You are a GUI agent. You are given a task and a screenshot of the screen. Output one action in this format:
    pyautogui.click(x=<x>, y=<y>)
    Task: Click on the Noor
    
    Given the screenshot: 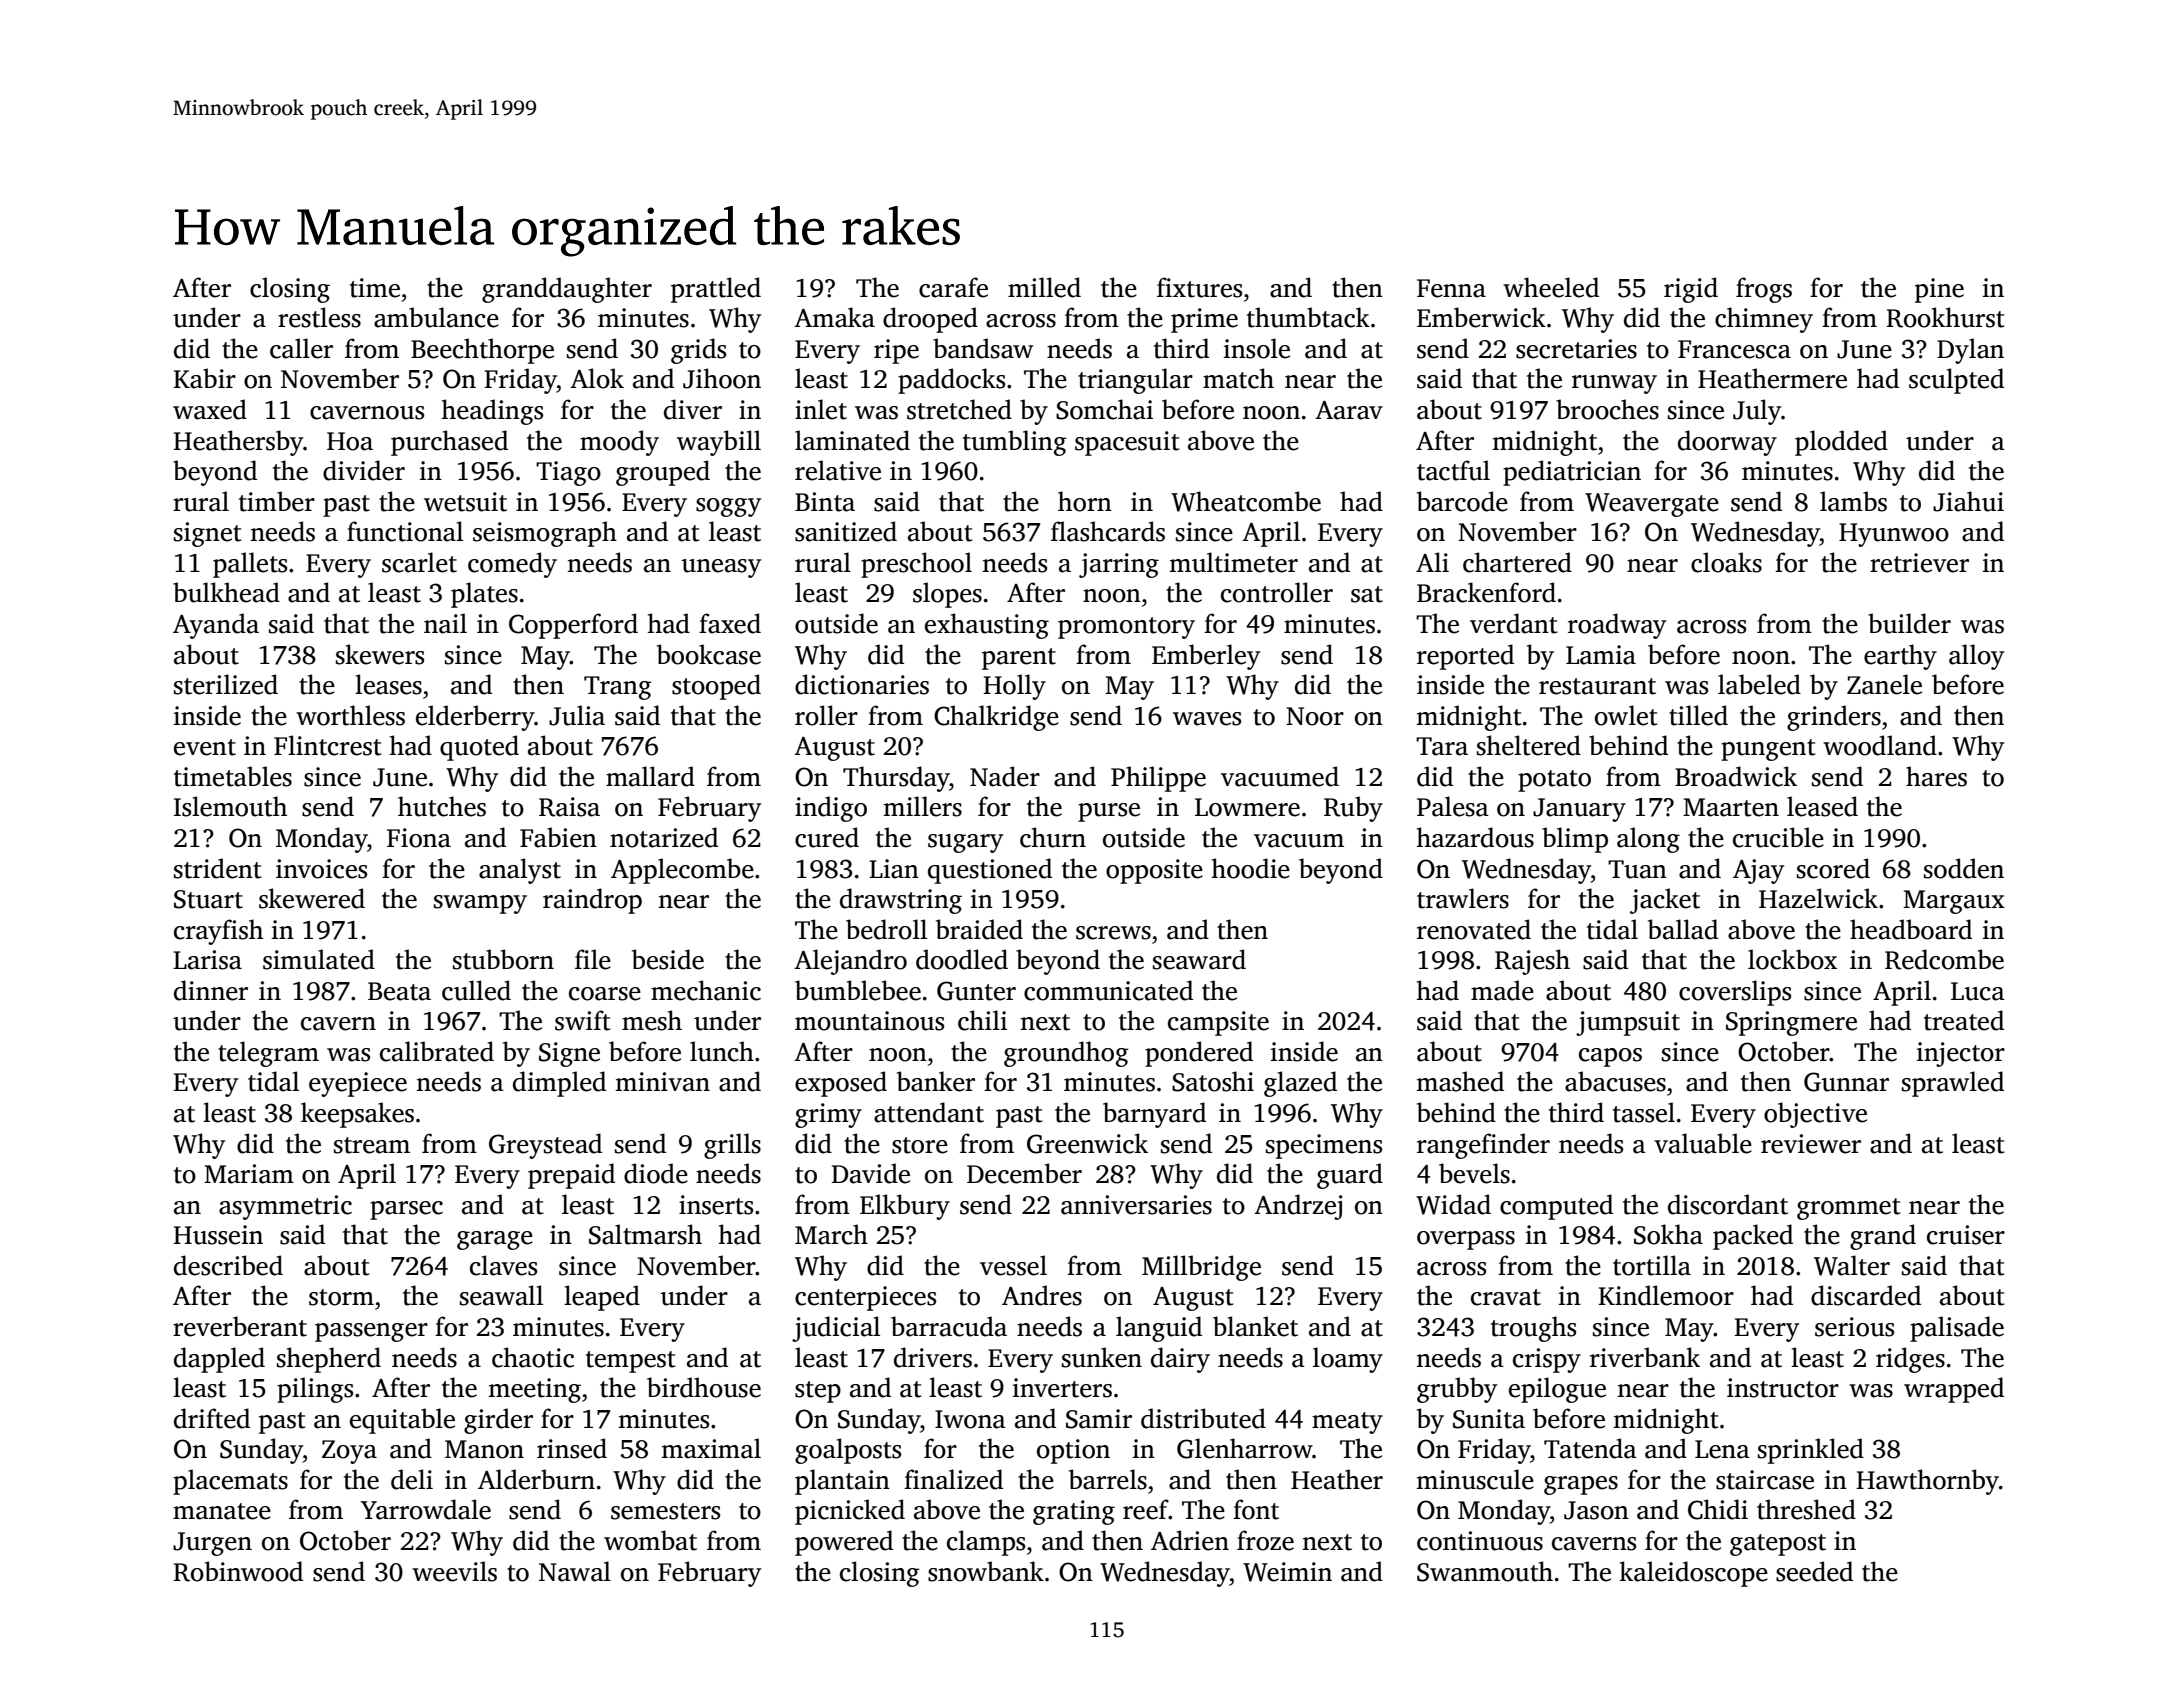 What is the action you would take?
    pyautogui.click(x=1315, y=716)
